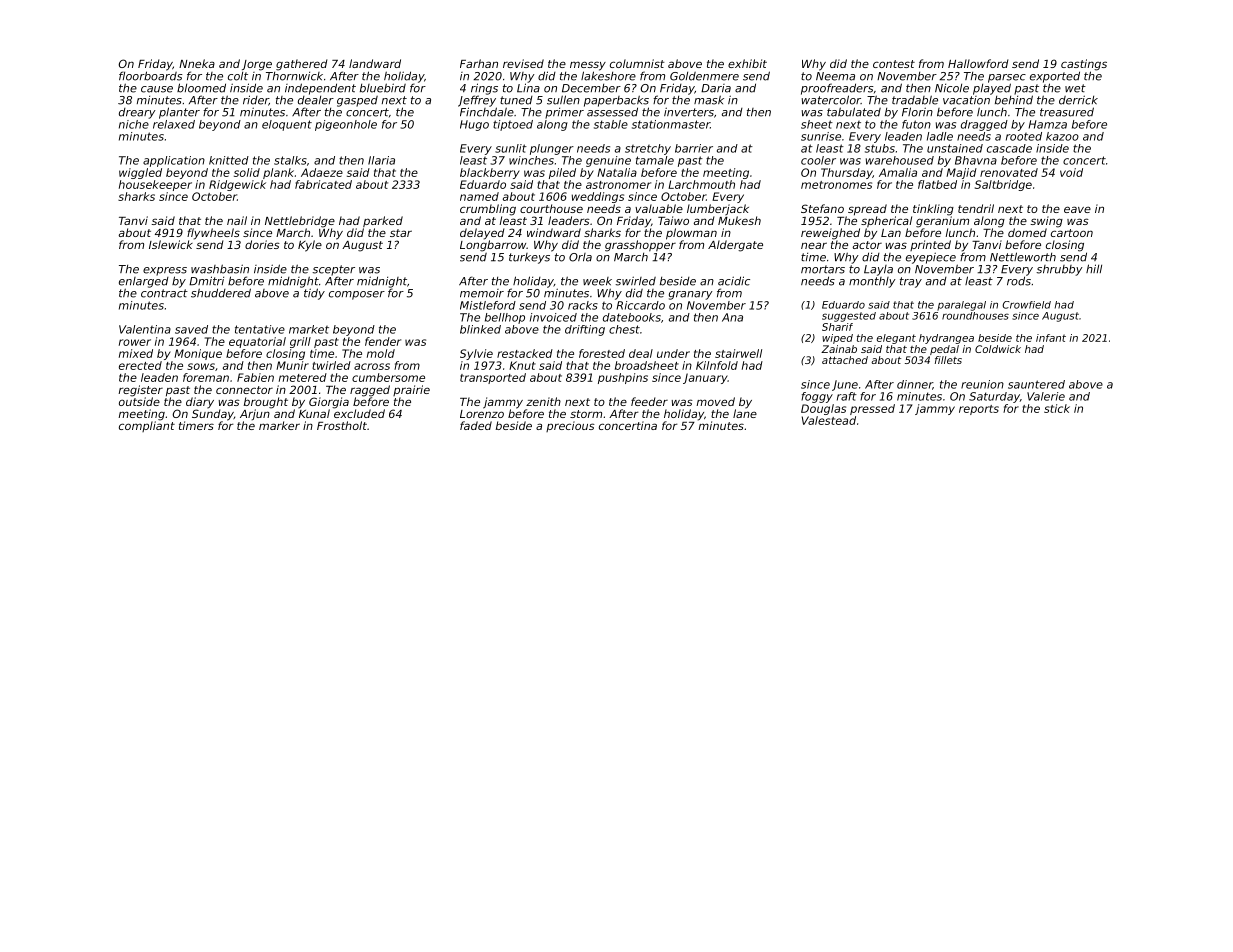 The image size is (1233, 952). Describe the element at coordinates (171, 244) in the page. I see `Islewick` at that location.
